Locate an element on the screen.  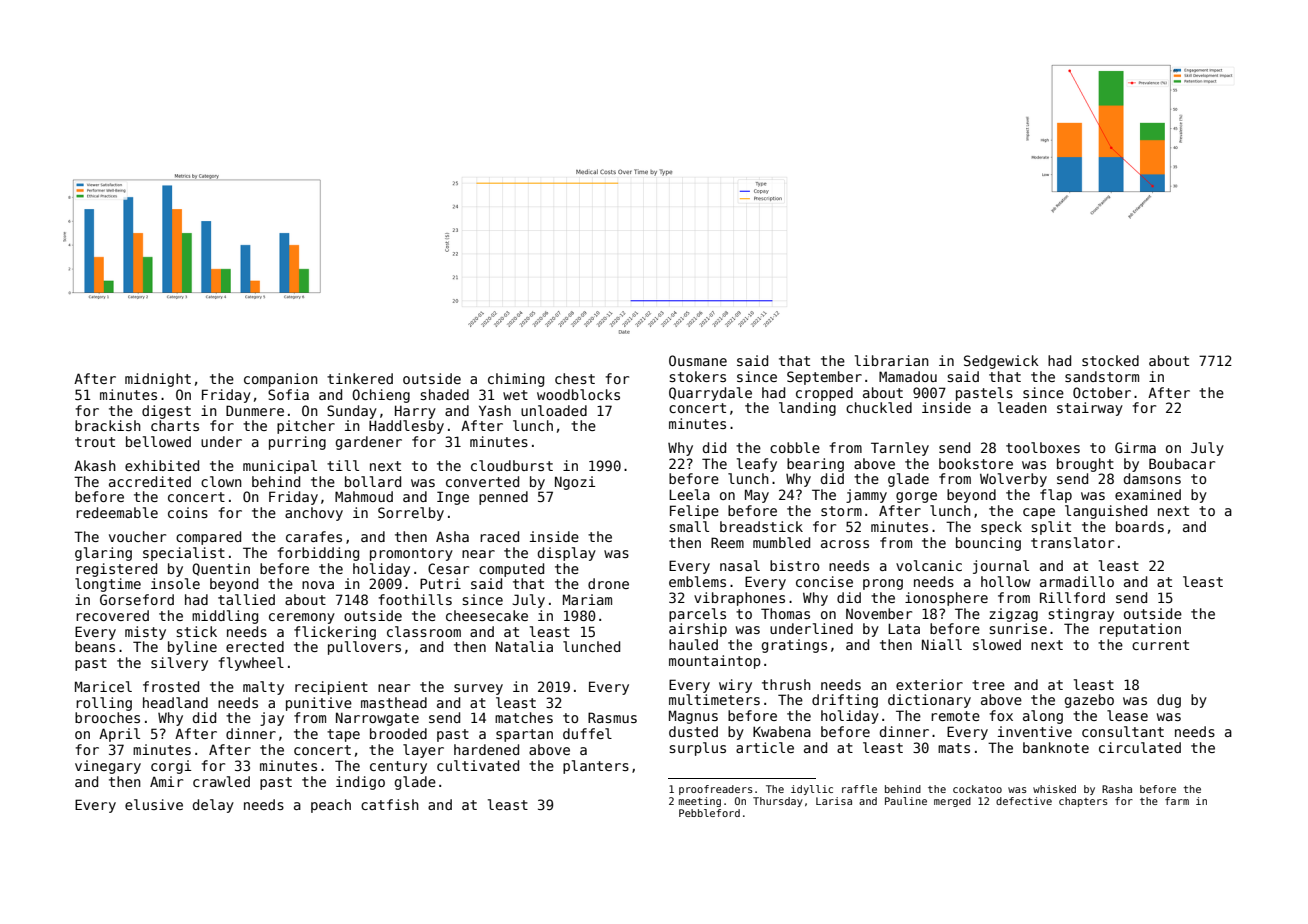
current is located at coordinates (1160, 645).
